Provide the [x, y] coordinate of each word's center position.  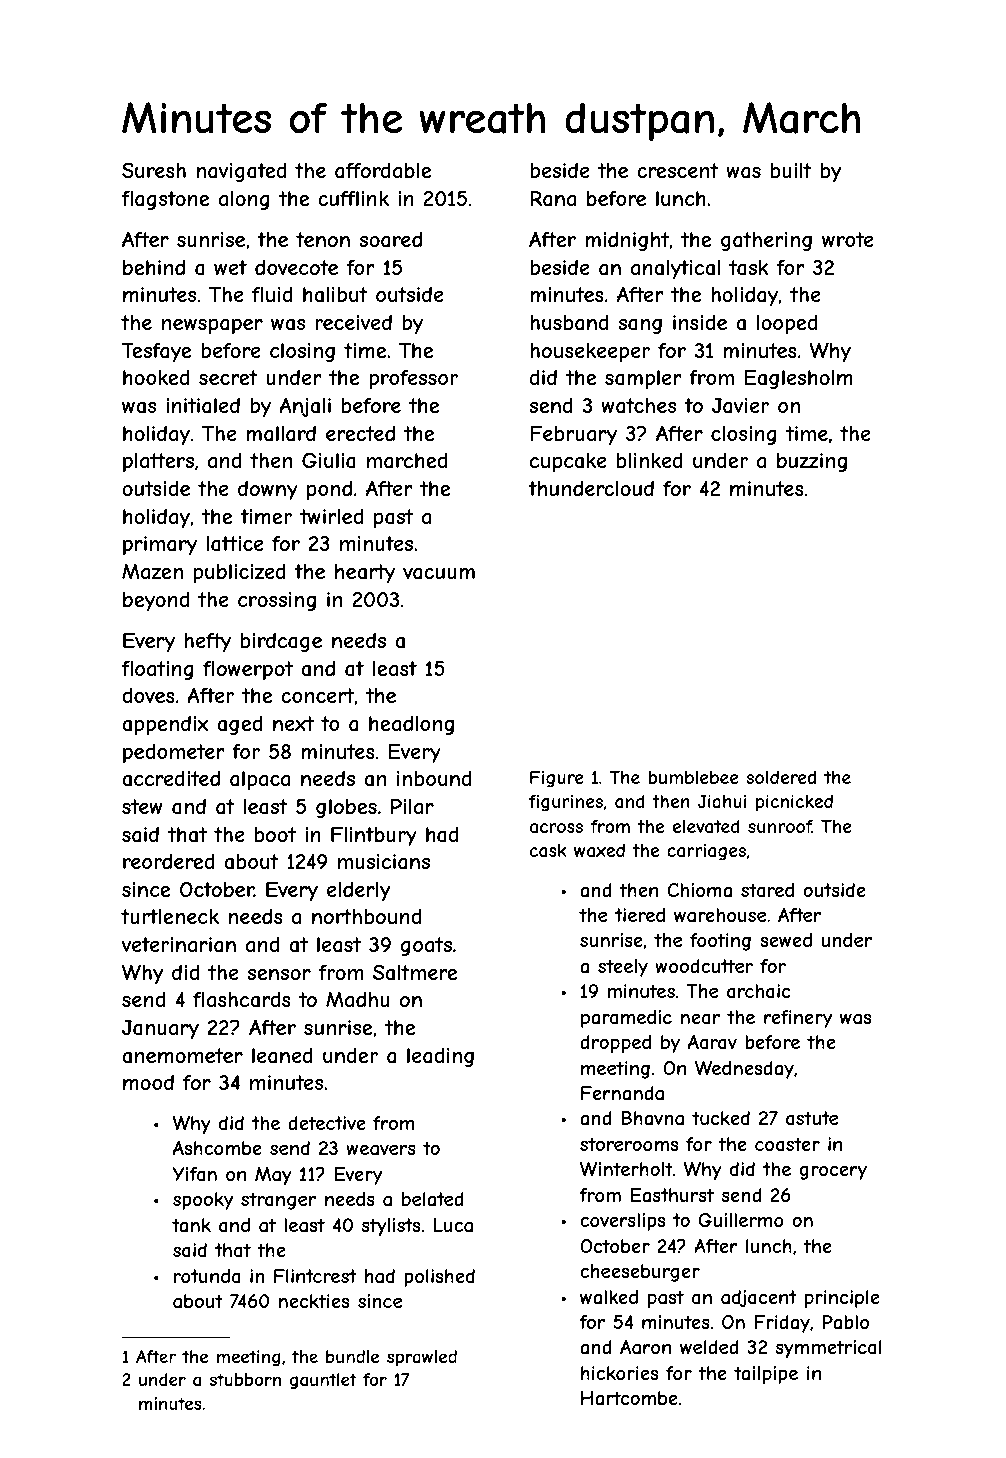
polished [439, 1278]
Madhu [358, 999]
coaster [787, 1144]
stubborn [245, 1379]
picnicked [794, 803]
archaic [759, 991]
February [573, 435]
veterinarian [179, 944]
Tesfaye [156, 352]
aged [239, 725]
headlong [411, 725]
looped [787, 324]
